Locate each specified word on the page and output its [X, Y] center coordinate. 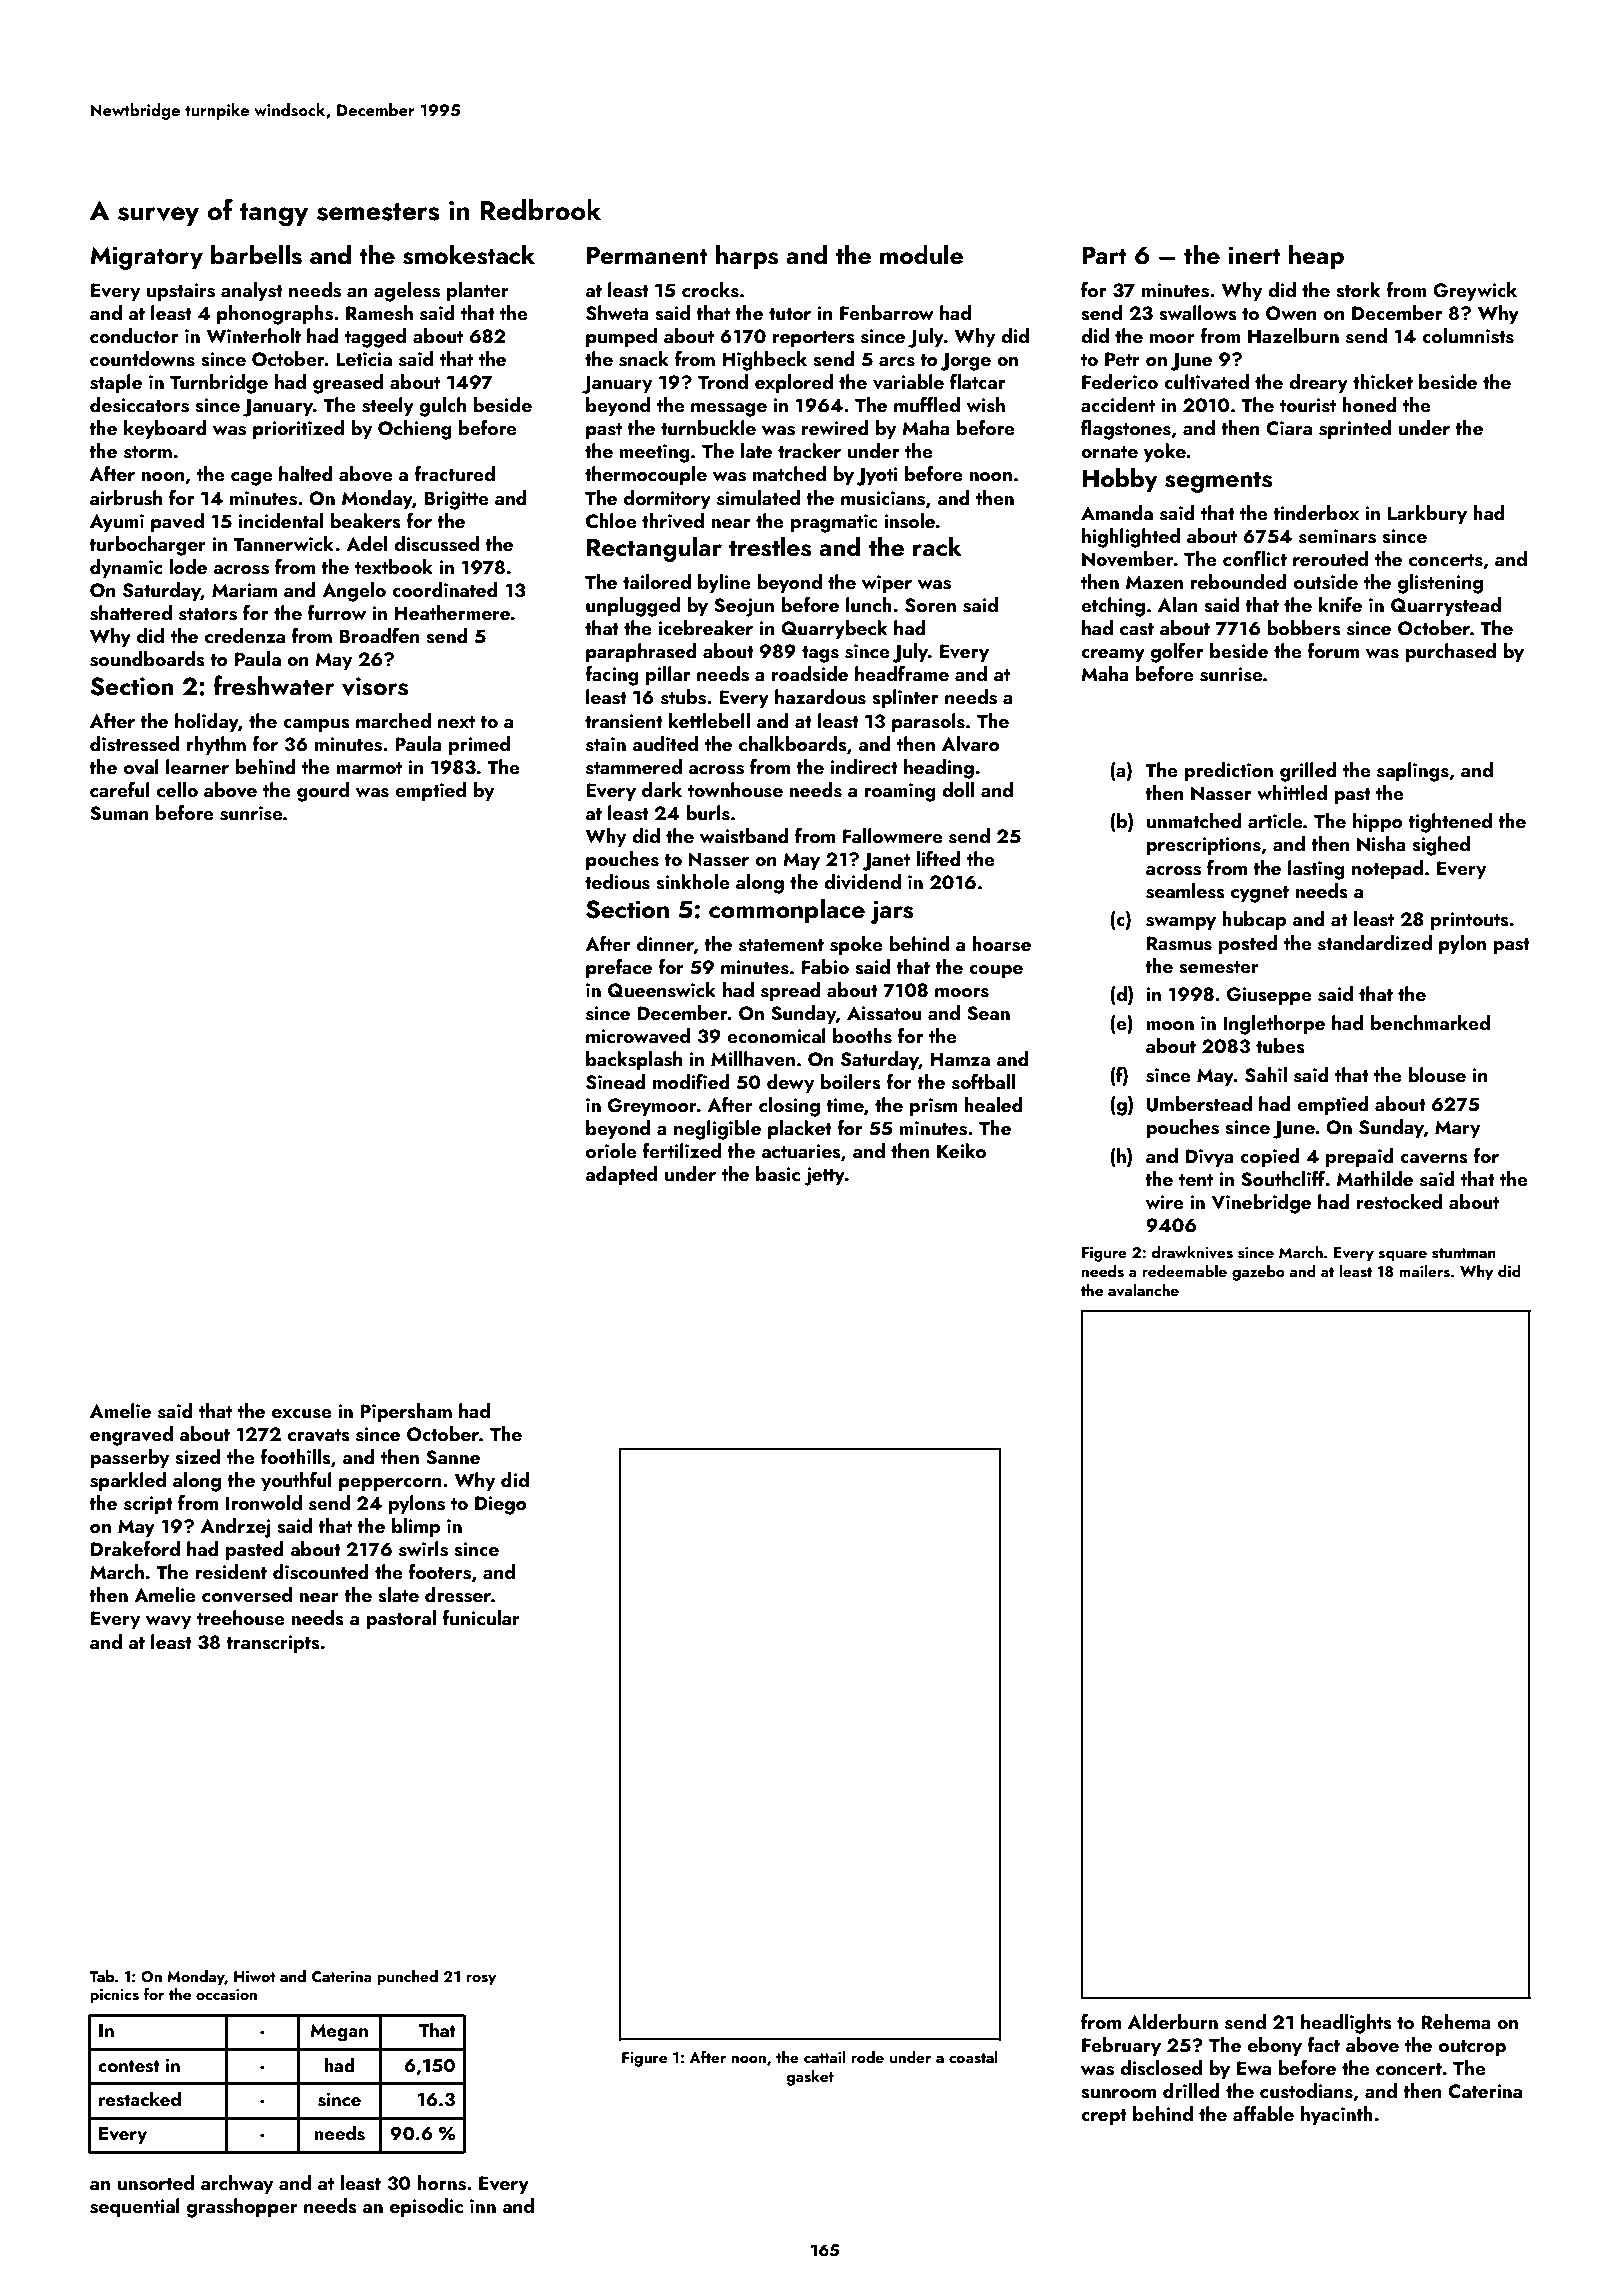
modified [691, 1081]
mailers [1424, 1271]
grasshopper [242, 2208]
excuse [302, 1414]
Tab [101, 1976]
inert [1255, 255]
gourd [323, 792]
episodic [426, 2207]
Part [1104, 255]
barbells [256, 255]
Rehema [1456, 2021]
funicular [481, 1617]
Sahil [1266, 1075]
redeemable [1184, 1271]
